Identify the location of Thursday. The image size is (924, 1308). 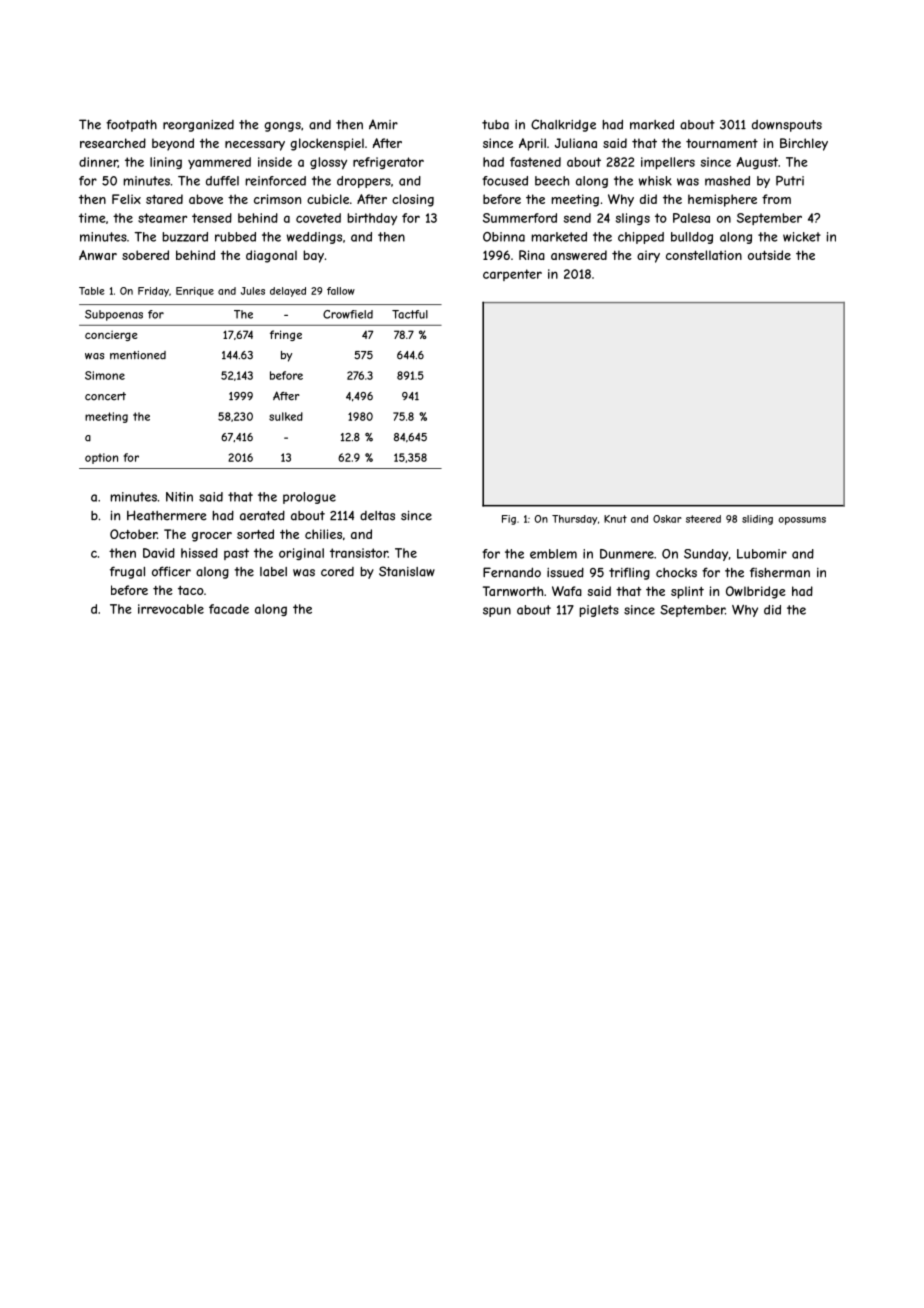
(574, 520).
